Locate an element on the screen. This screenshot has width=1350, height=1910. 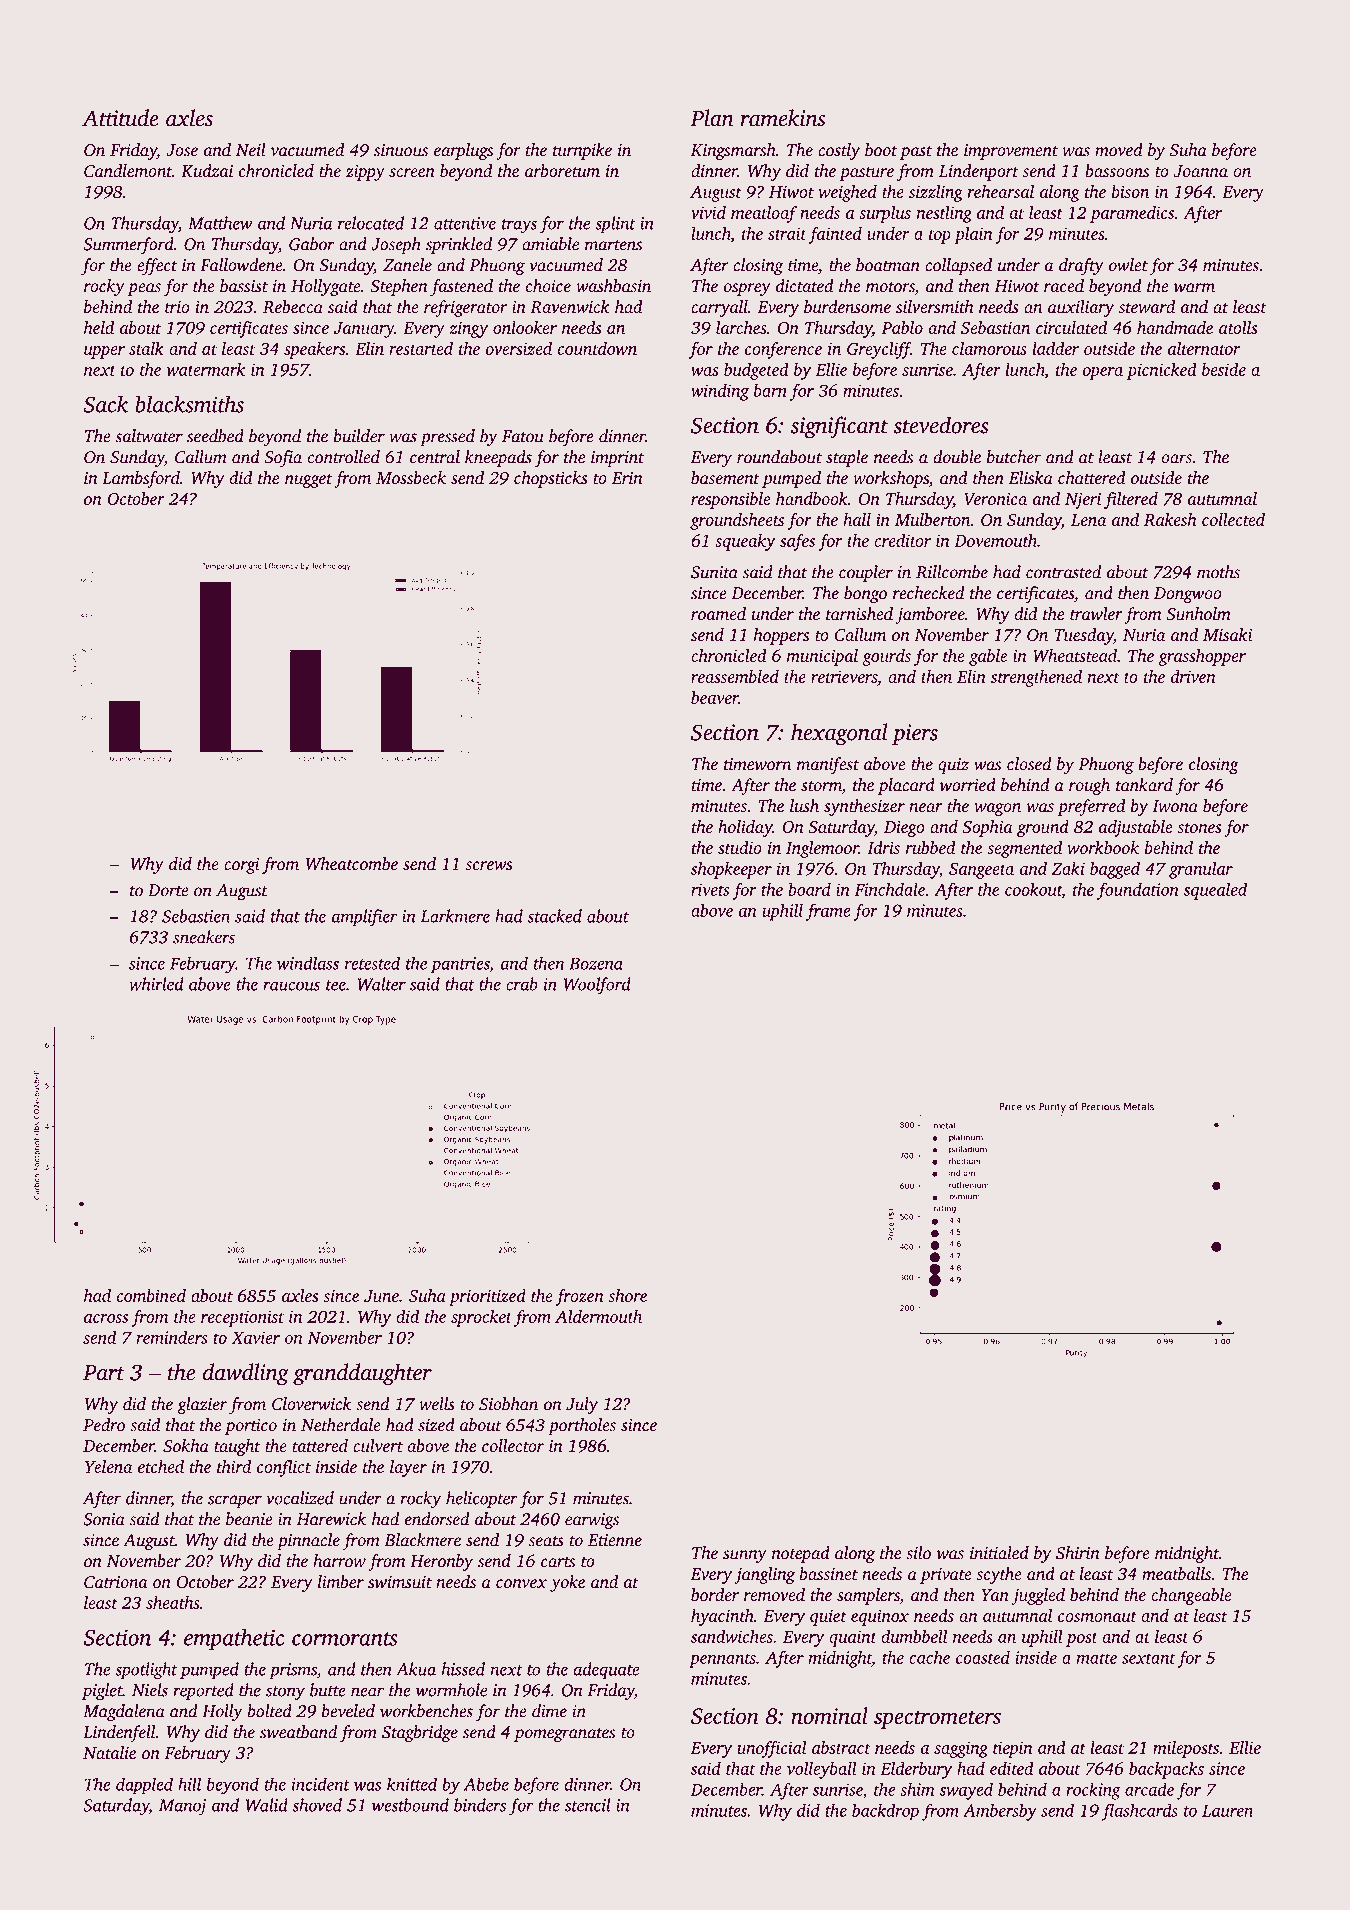
portholes is located at coordinates (582, 1426).
